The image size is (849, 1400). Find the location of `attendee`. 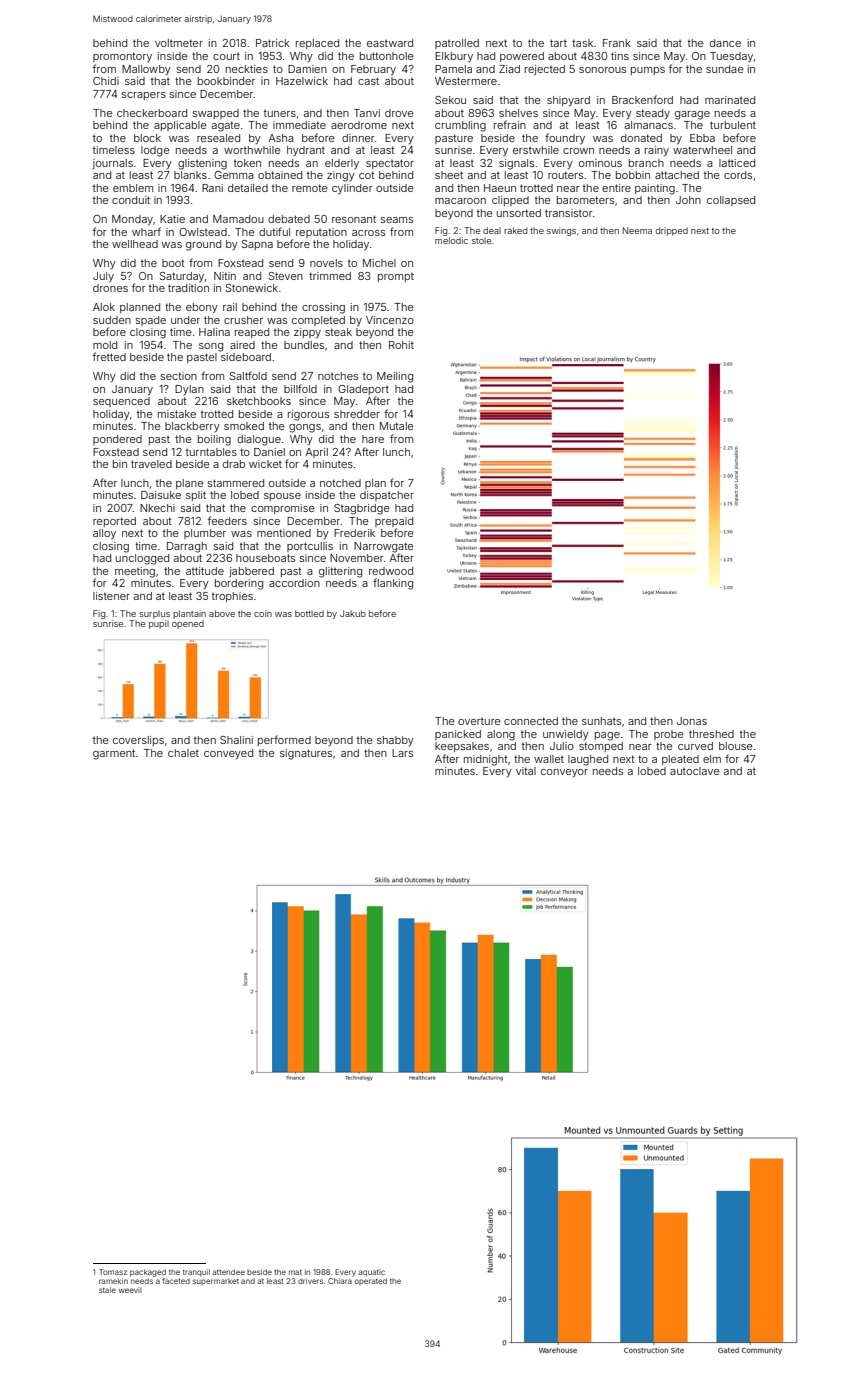

attendee is located at coordinates (228, 1272).
